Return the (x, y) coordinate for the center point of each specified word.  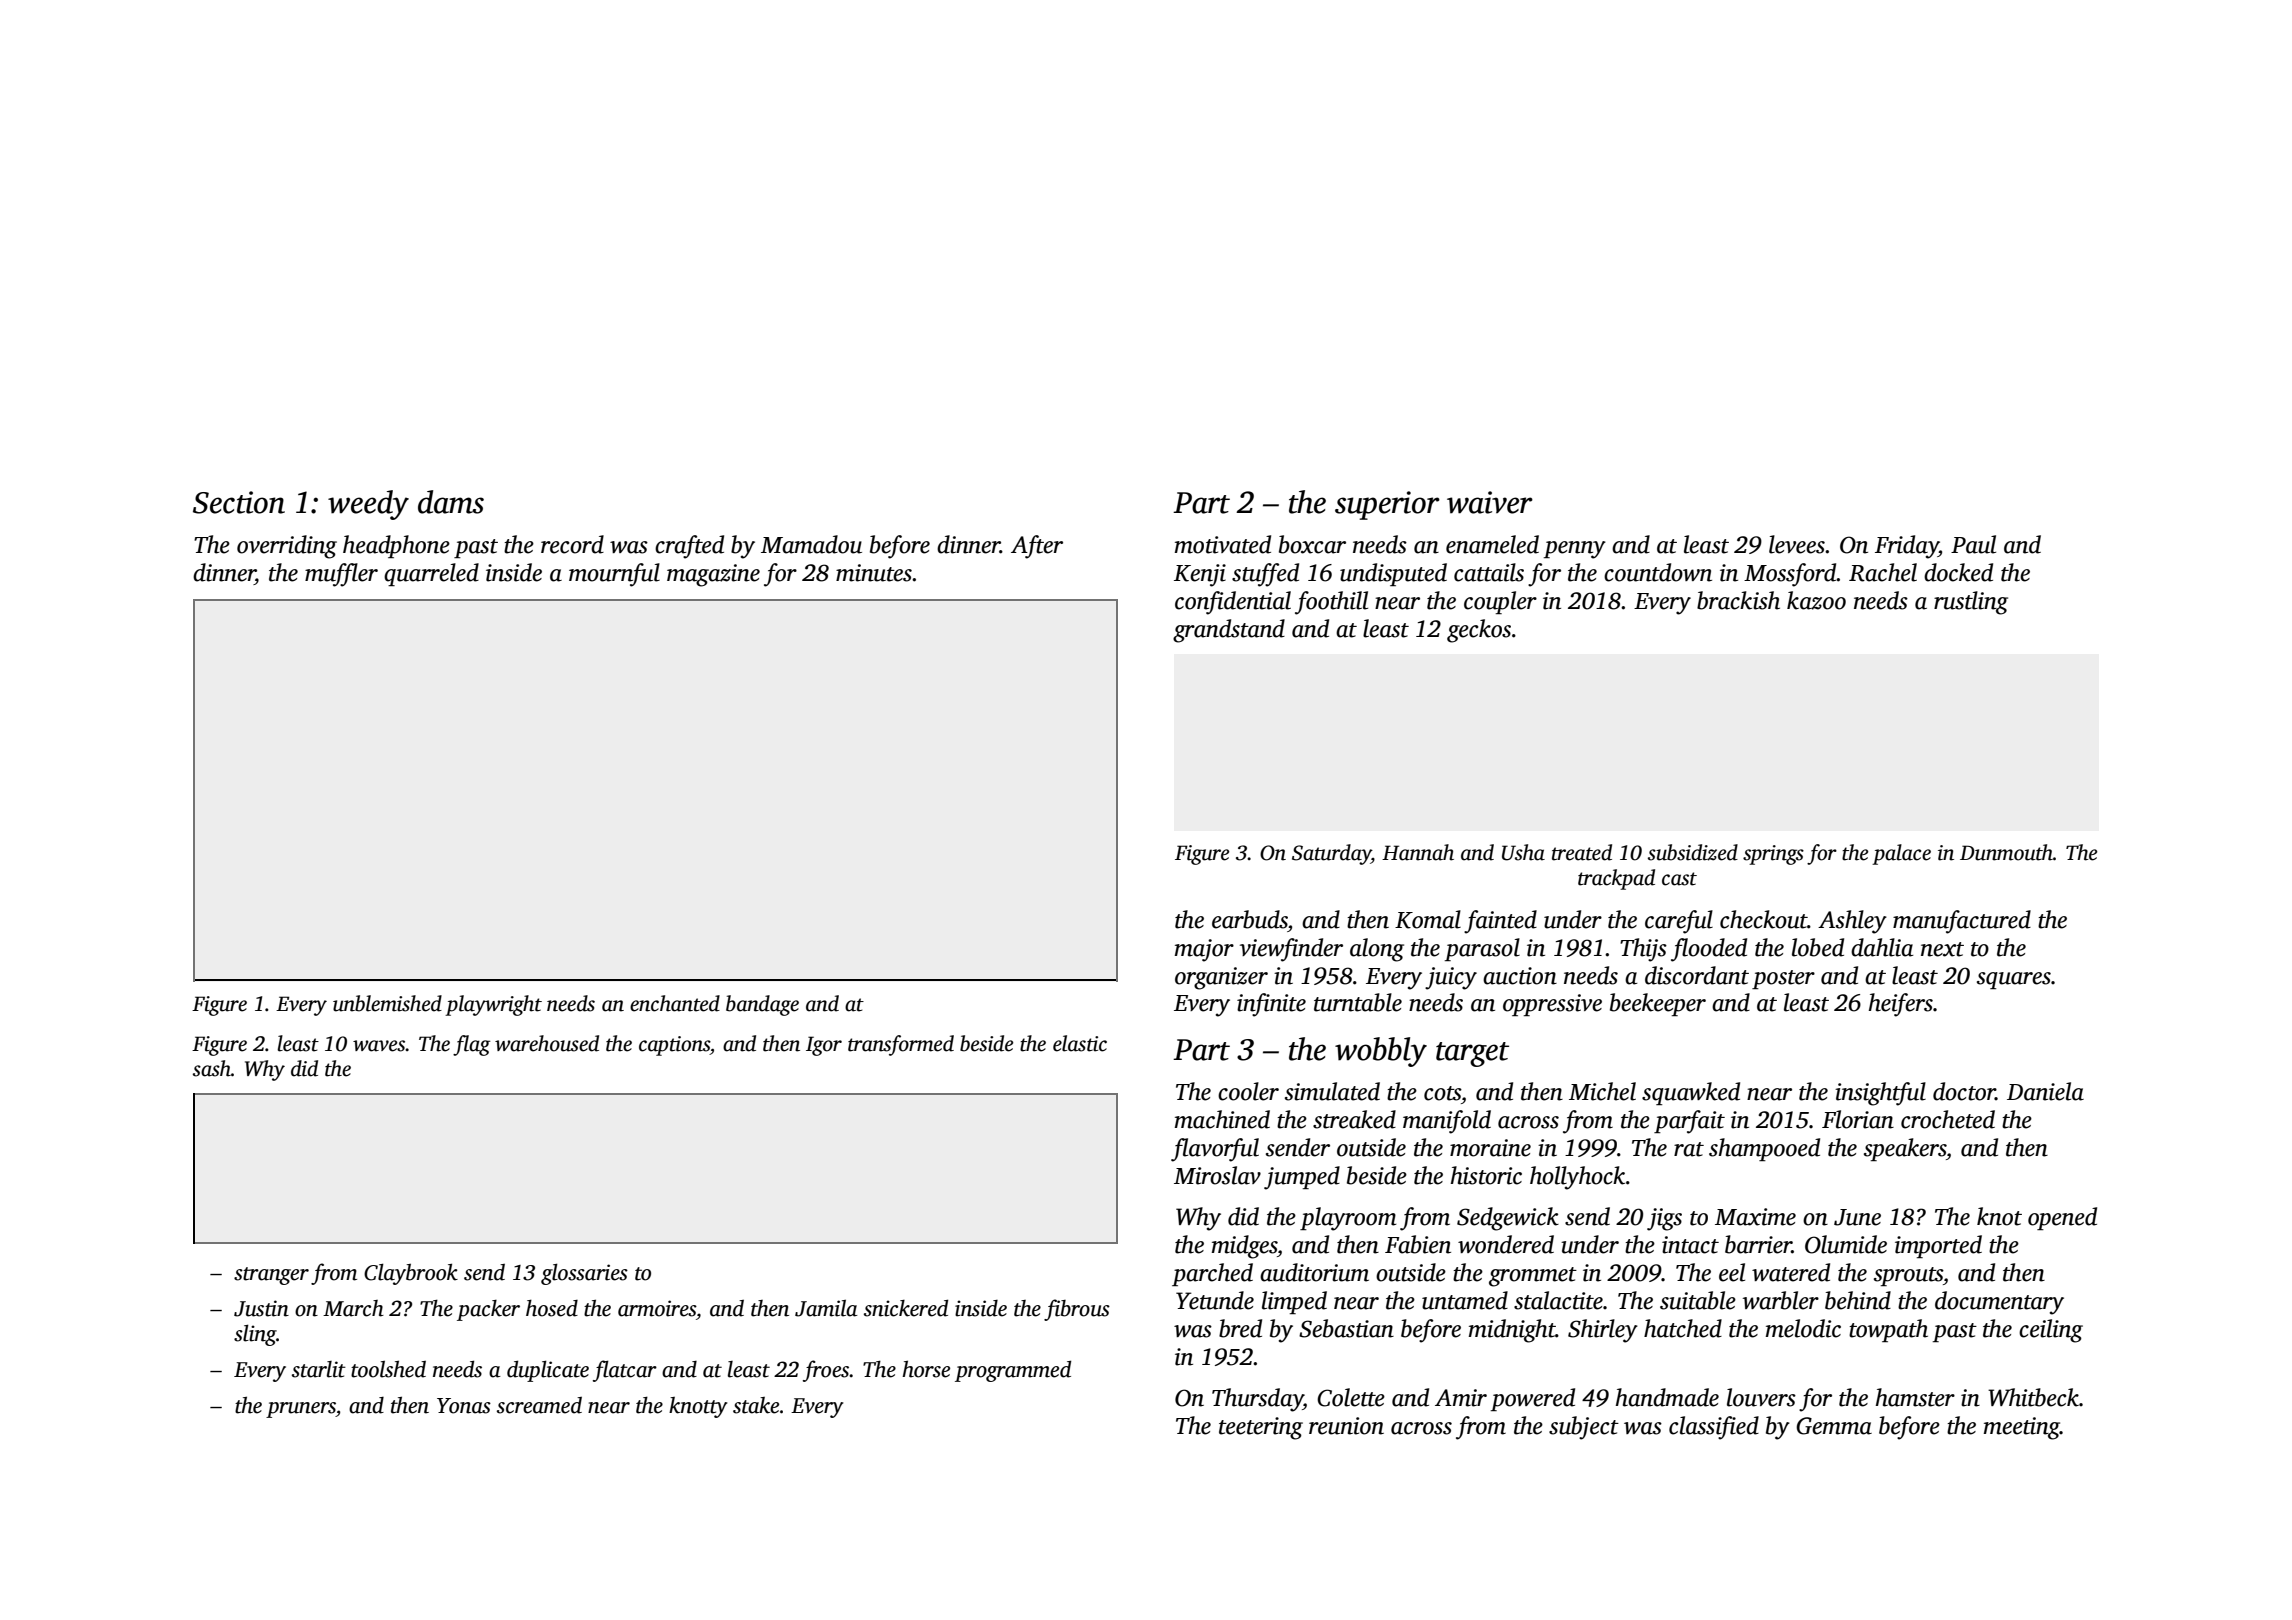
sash (212, 1068)
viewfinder (1291, 950)
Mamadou (811, 544)
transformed (901, 1045)
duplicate (548, 1371)
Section (239, 502)
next (1942, 949)
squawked (1691, 1093)
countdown (1658, 572)
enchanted (675, 1003)
